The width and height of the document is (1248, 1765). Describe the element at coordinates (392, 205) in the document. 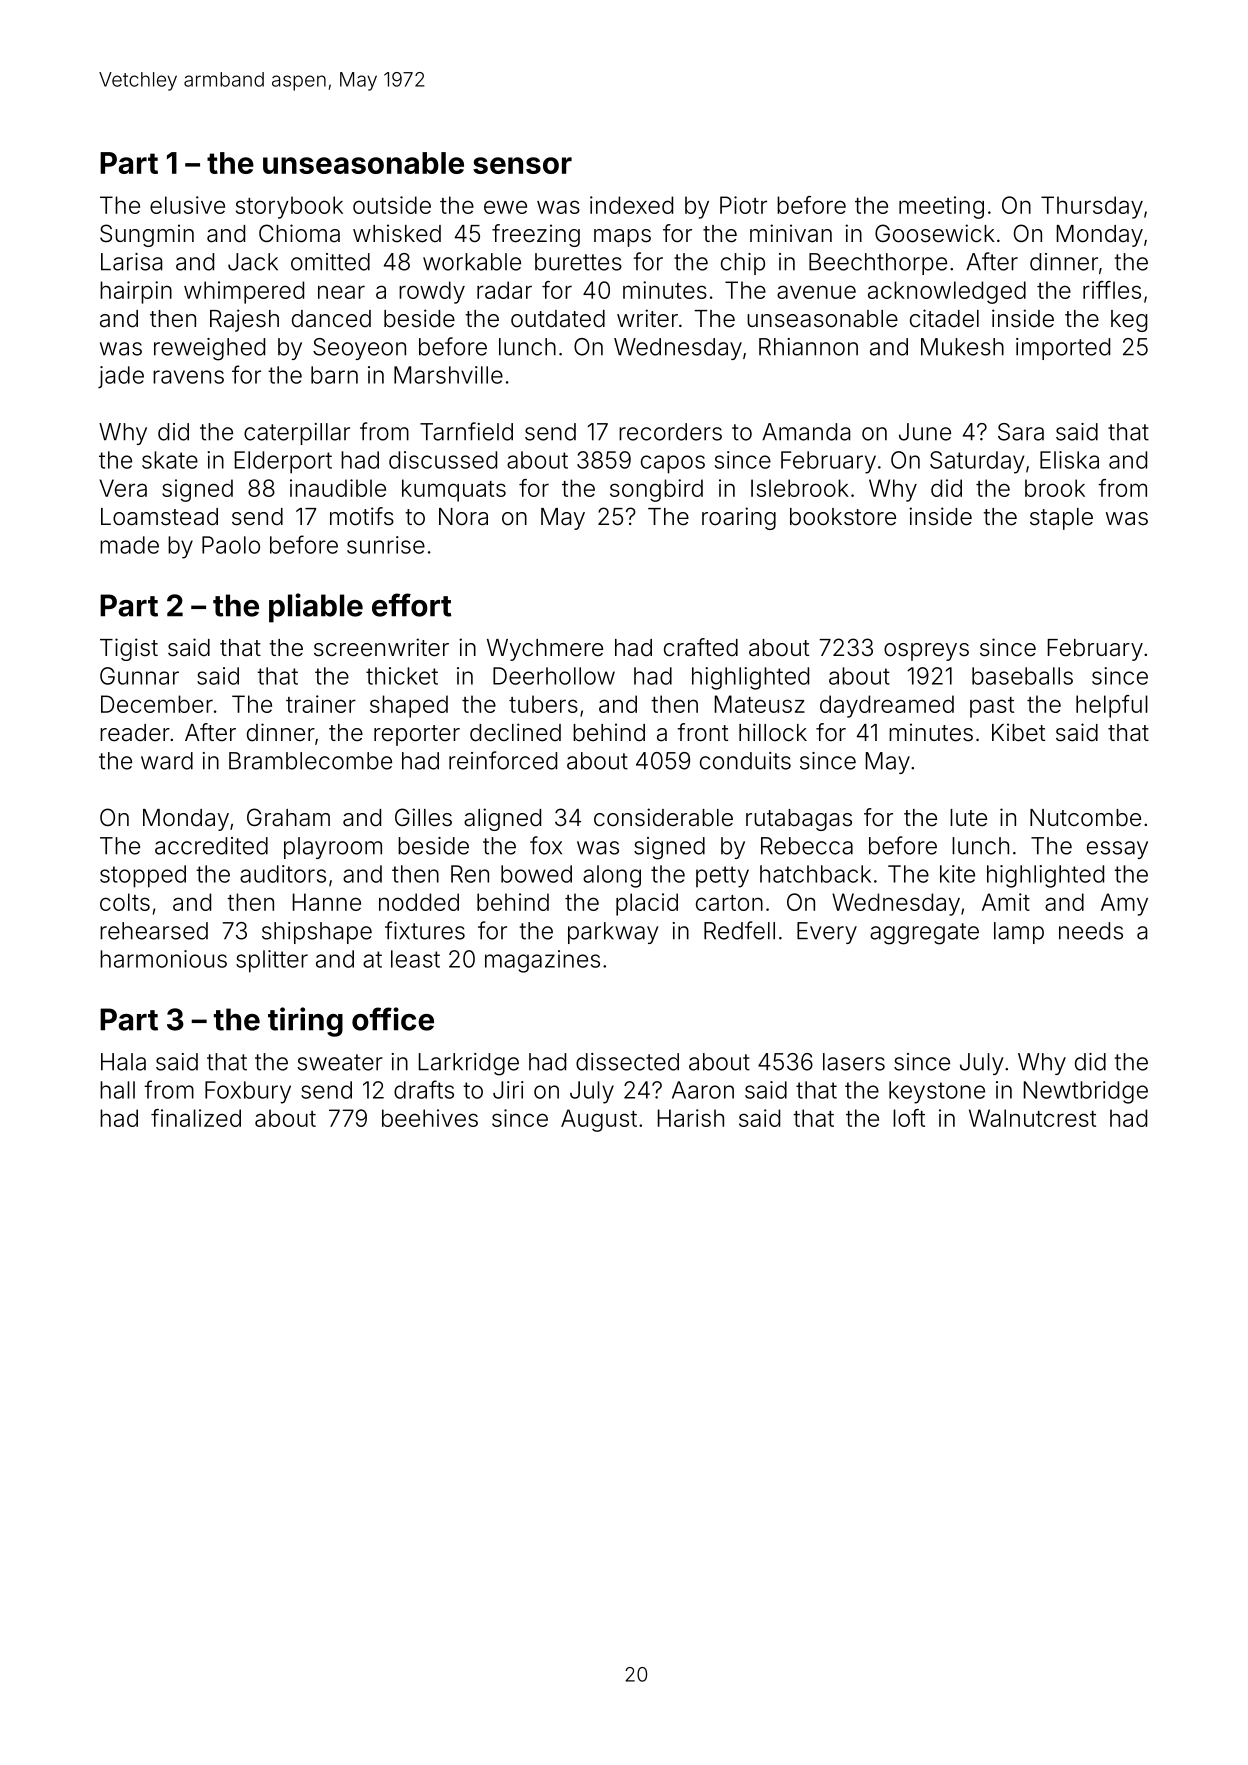

I see `outside` at that location.
